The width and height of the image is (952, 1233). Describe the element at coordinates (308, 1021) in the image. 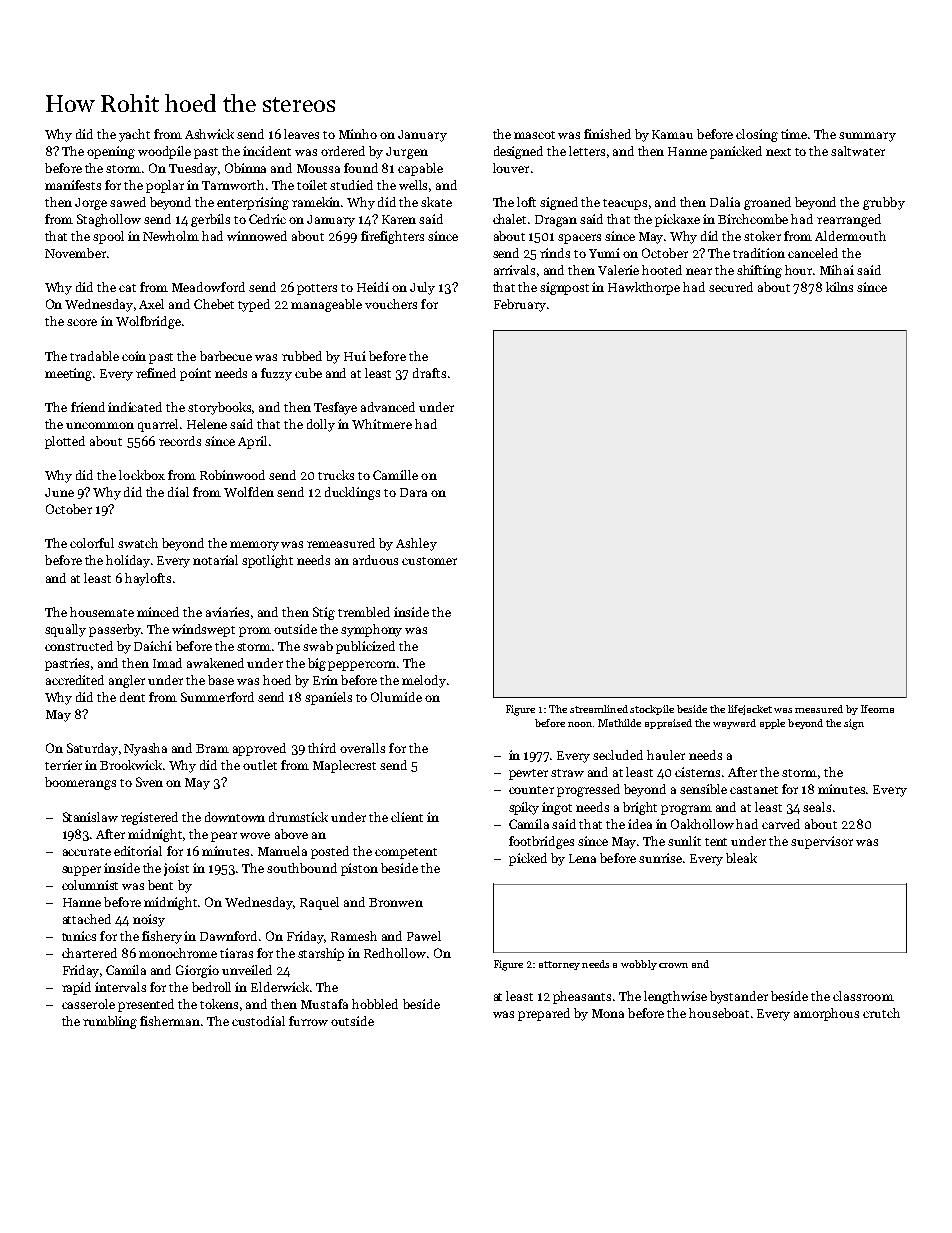

I see `furrow` at that location.
